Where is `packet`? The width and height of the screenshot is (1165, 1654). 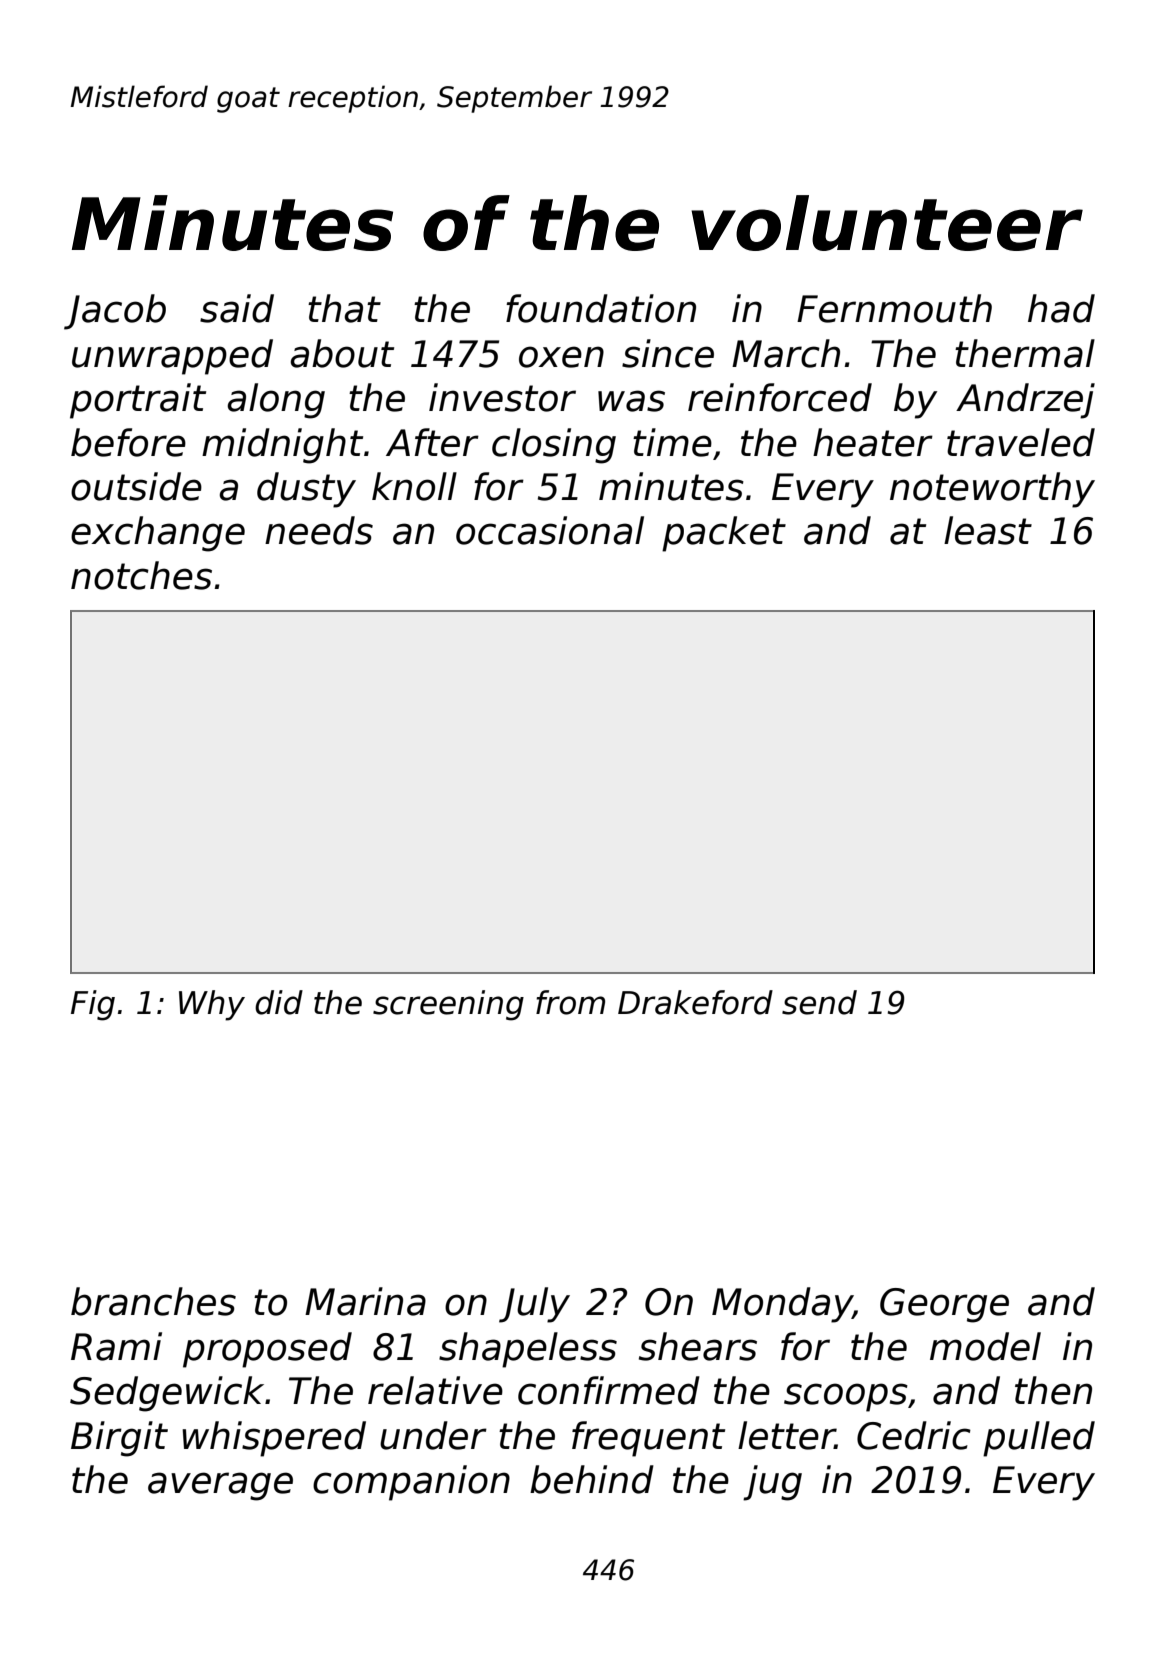 packet is located at coordinates (724, 534).
